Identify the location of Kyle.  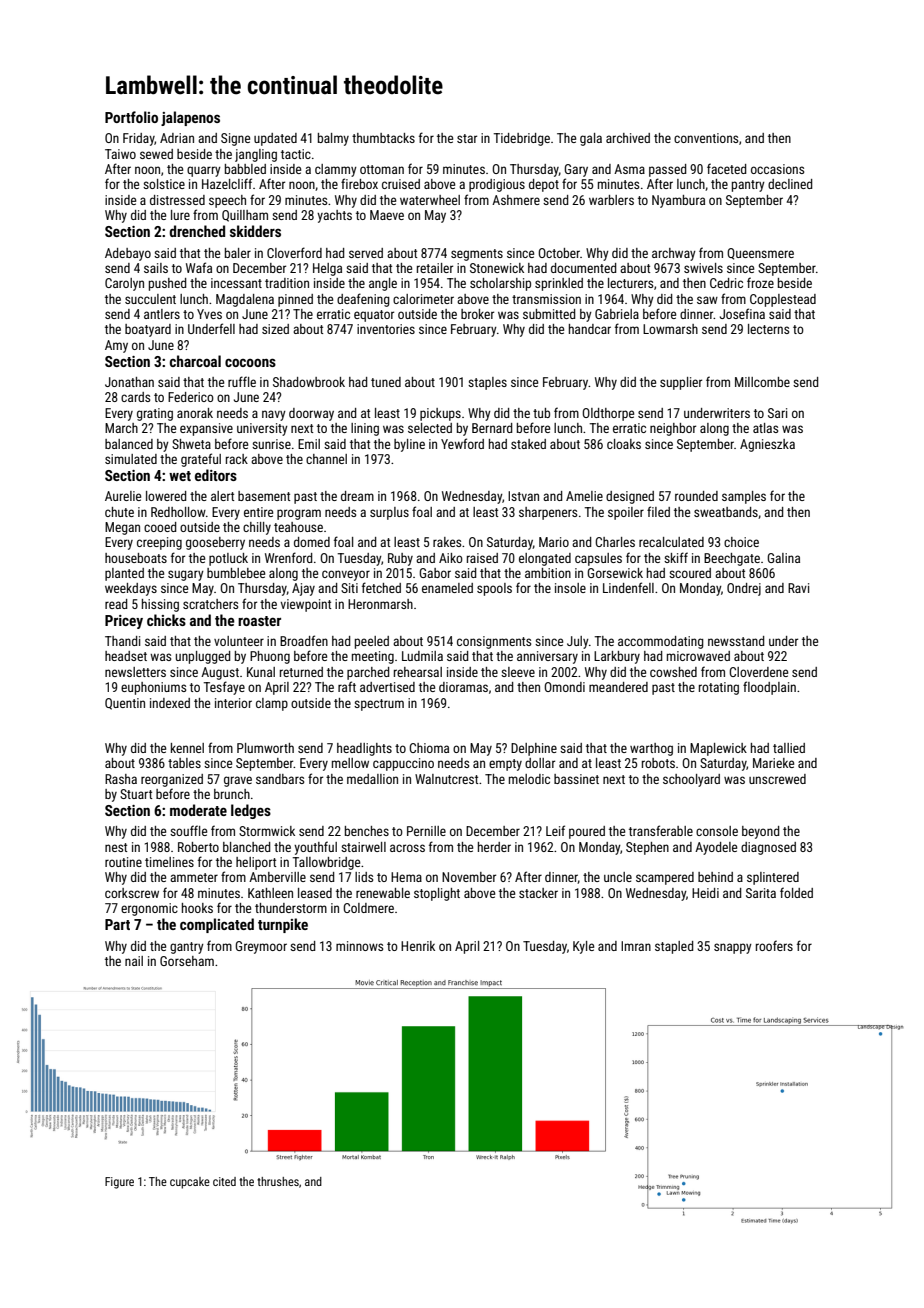
(583, 947).
